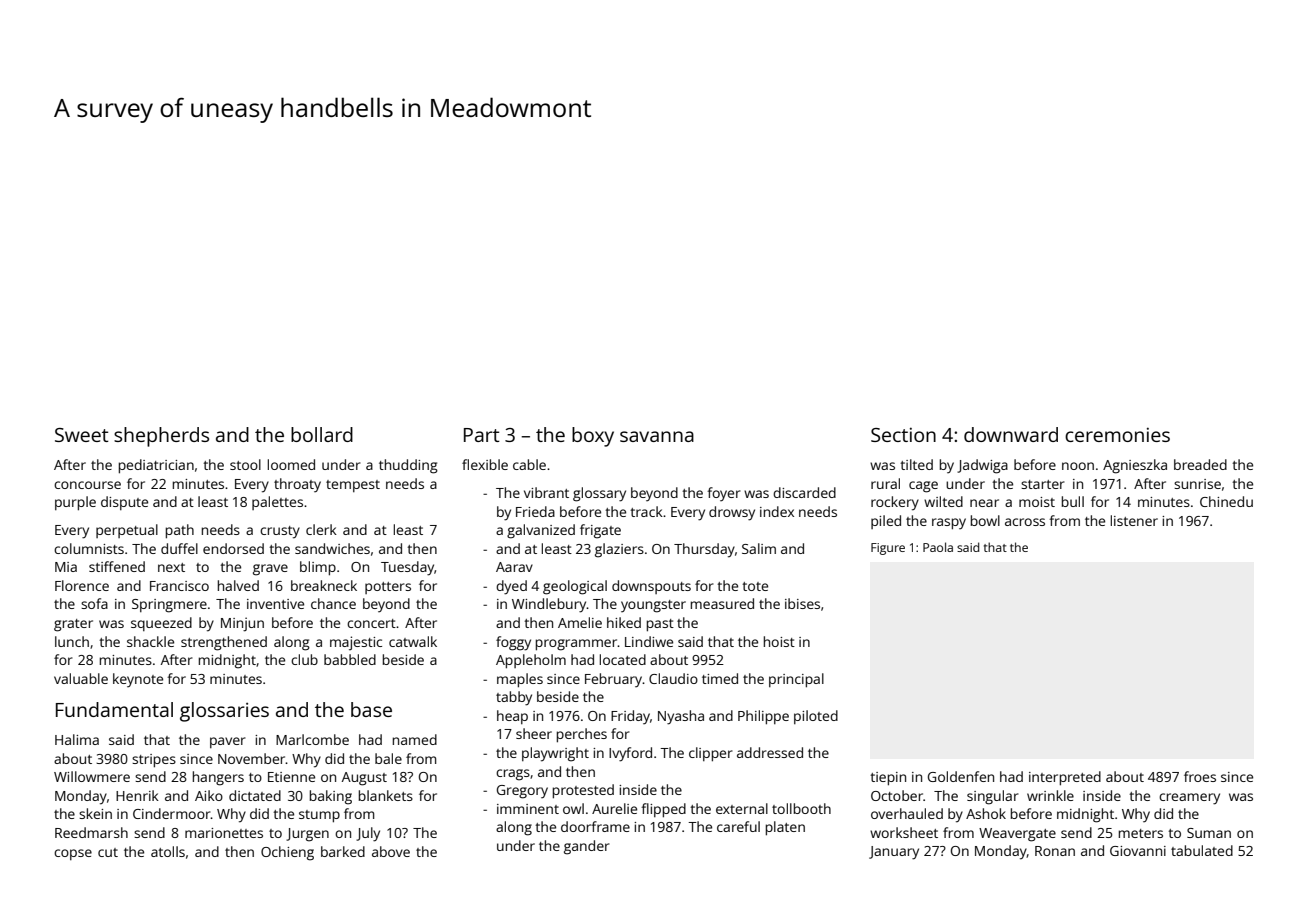  I want to click on geological, so click(575, 587).
